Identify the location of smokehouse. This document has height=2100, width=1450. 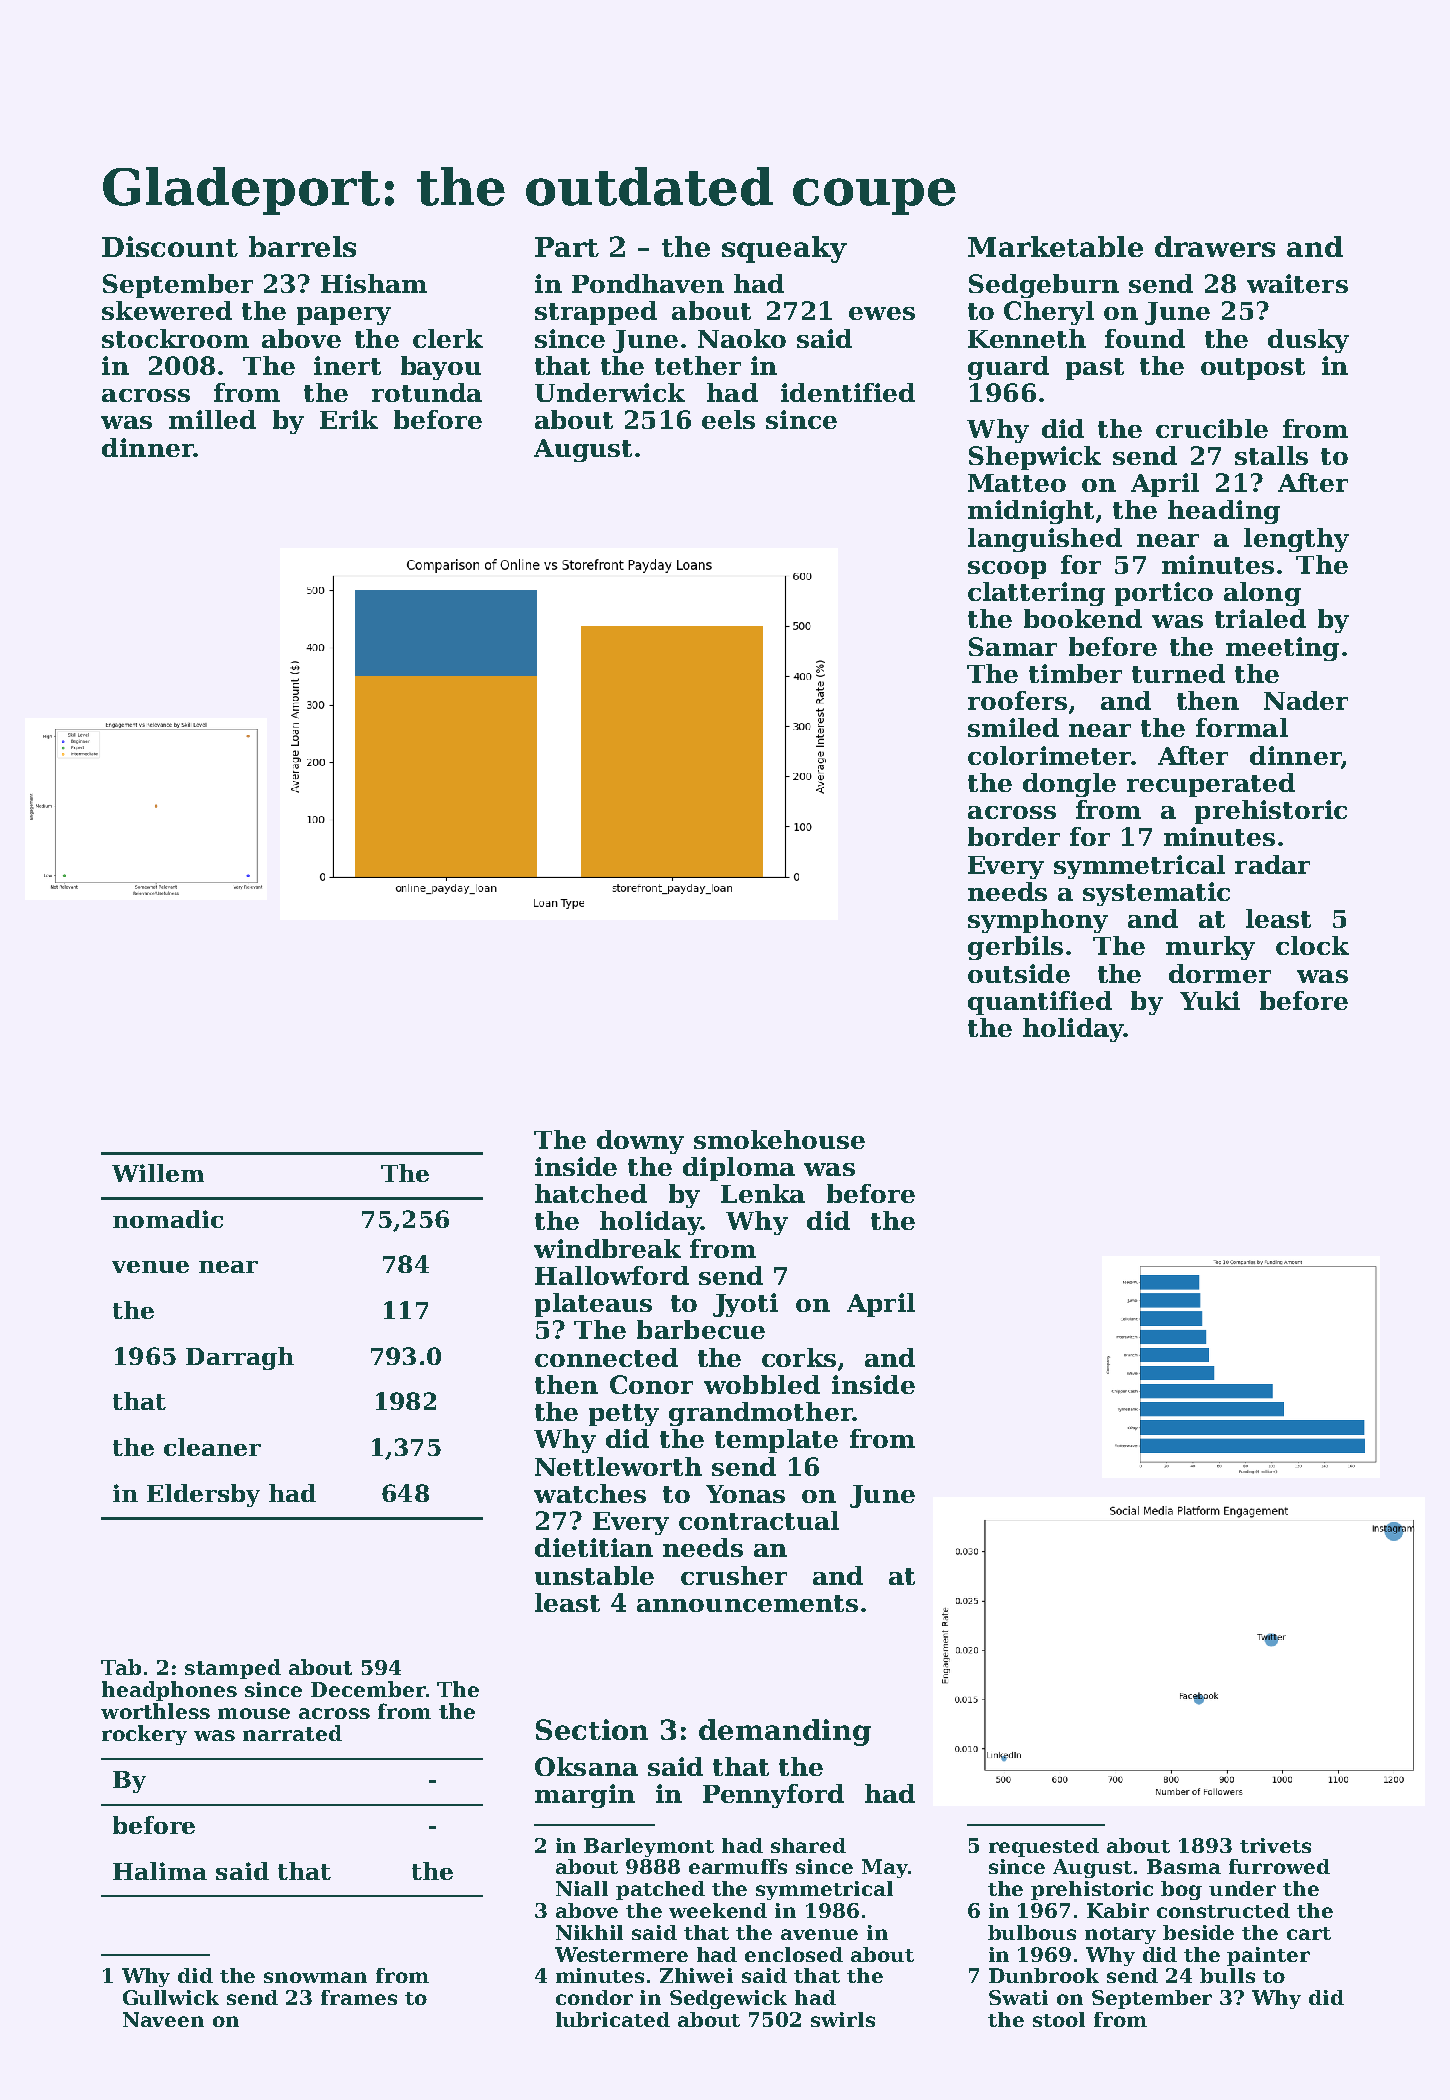
(779, 1139).
